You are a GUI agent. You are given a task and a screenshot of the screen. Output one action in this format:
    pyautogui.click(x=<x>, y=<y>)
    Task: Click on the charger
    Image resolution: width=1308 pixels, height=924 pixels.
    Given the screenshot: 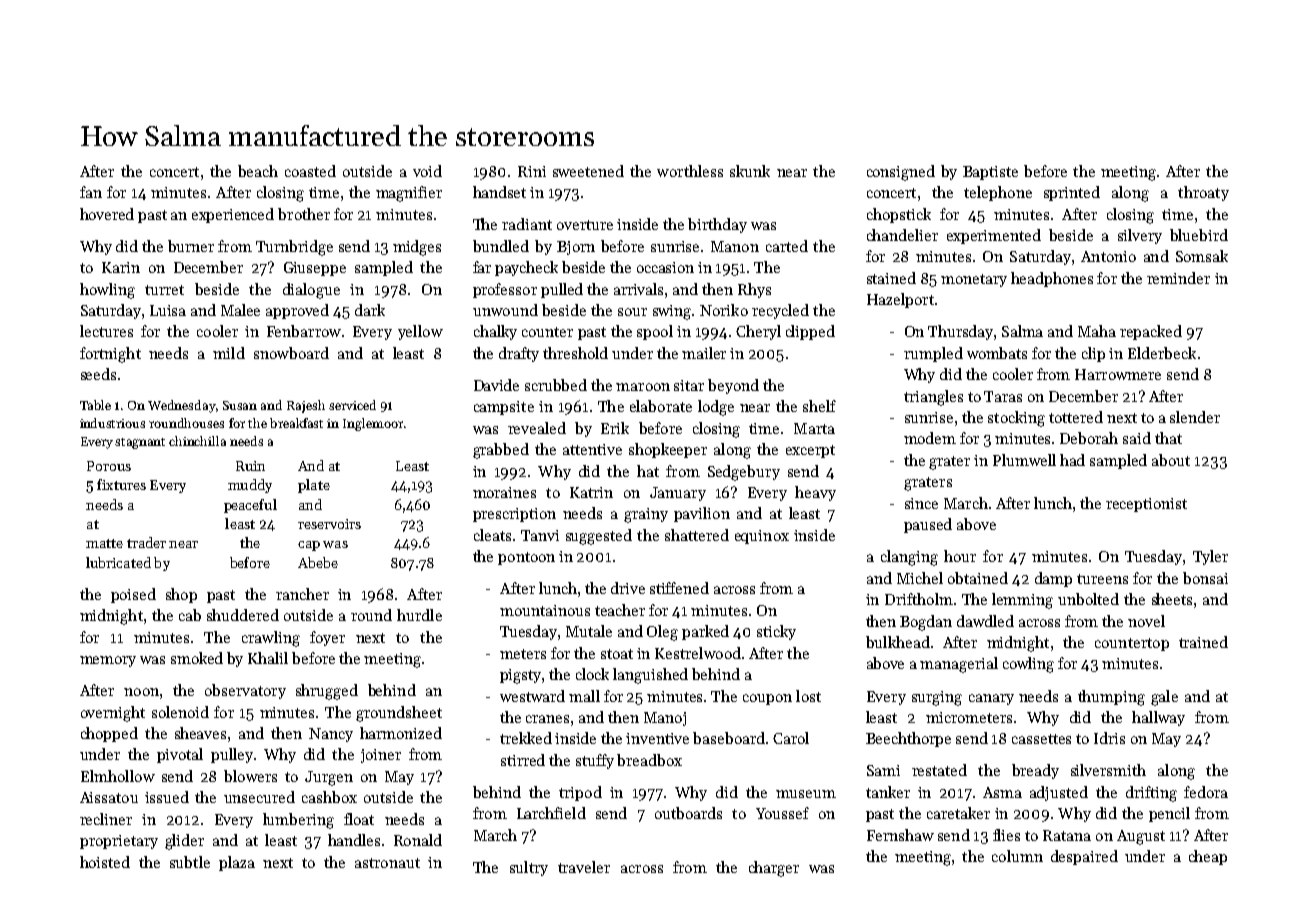 What is the action you would take?
    pyautogui.click(x=774, y=869)
